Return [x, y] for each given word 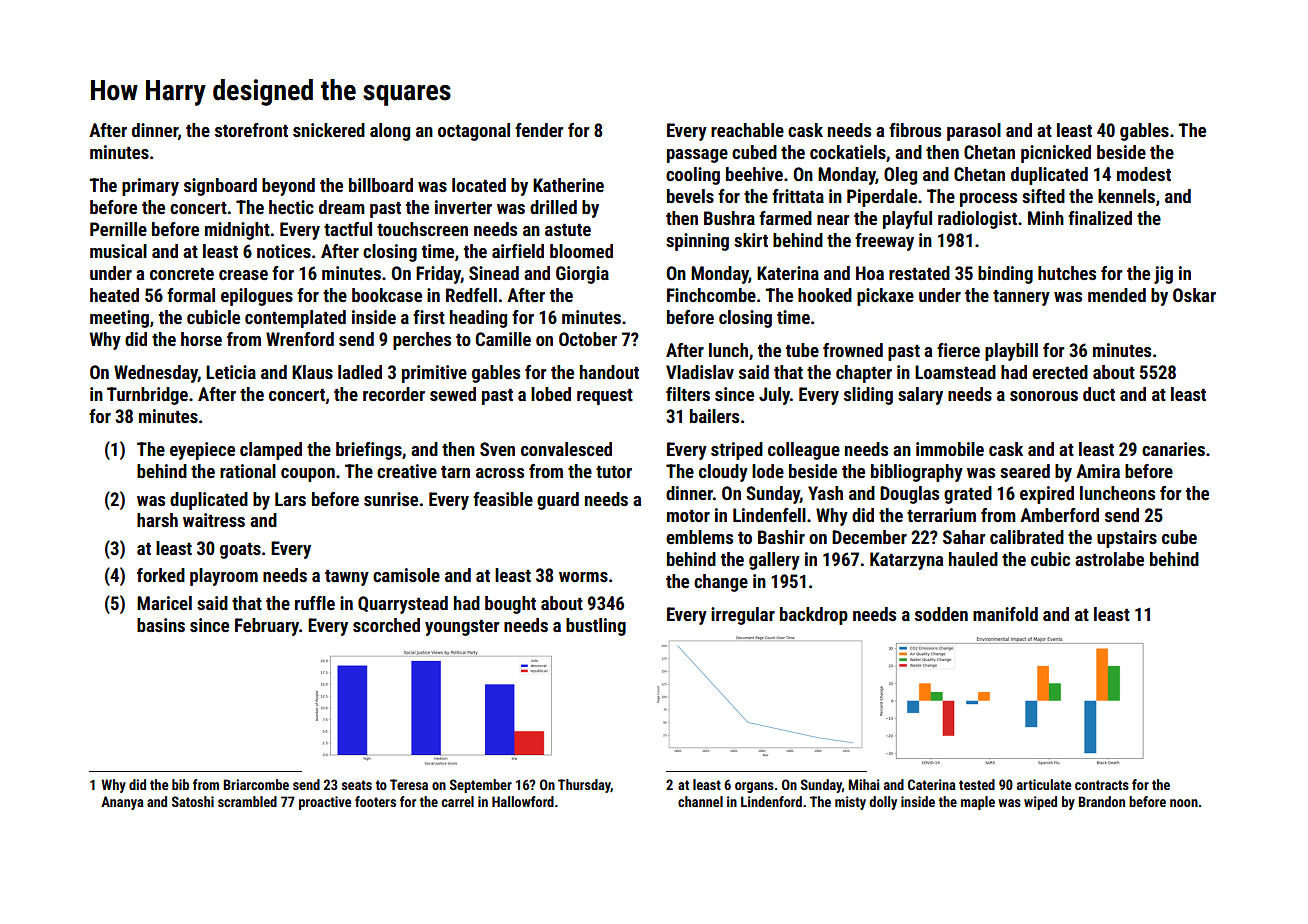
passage [697, 156]
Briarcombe [256, 784]
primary [150, 187]
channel [700, 801]
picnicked [1056, 154]
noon [1184, 803]
